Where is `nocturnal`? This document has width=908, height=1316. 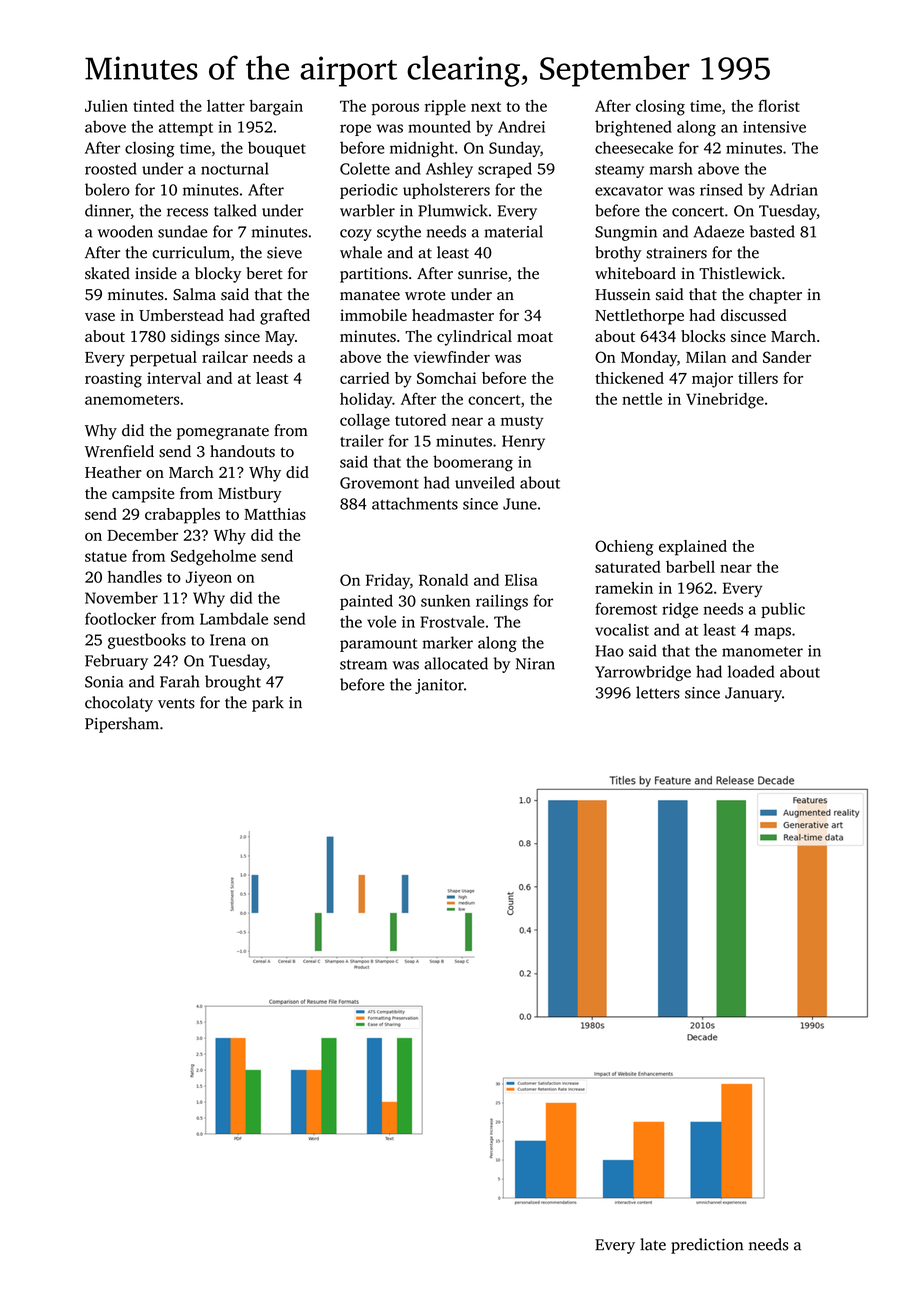 nocturnal is located at coordinates (235, 168).
